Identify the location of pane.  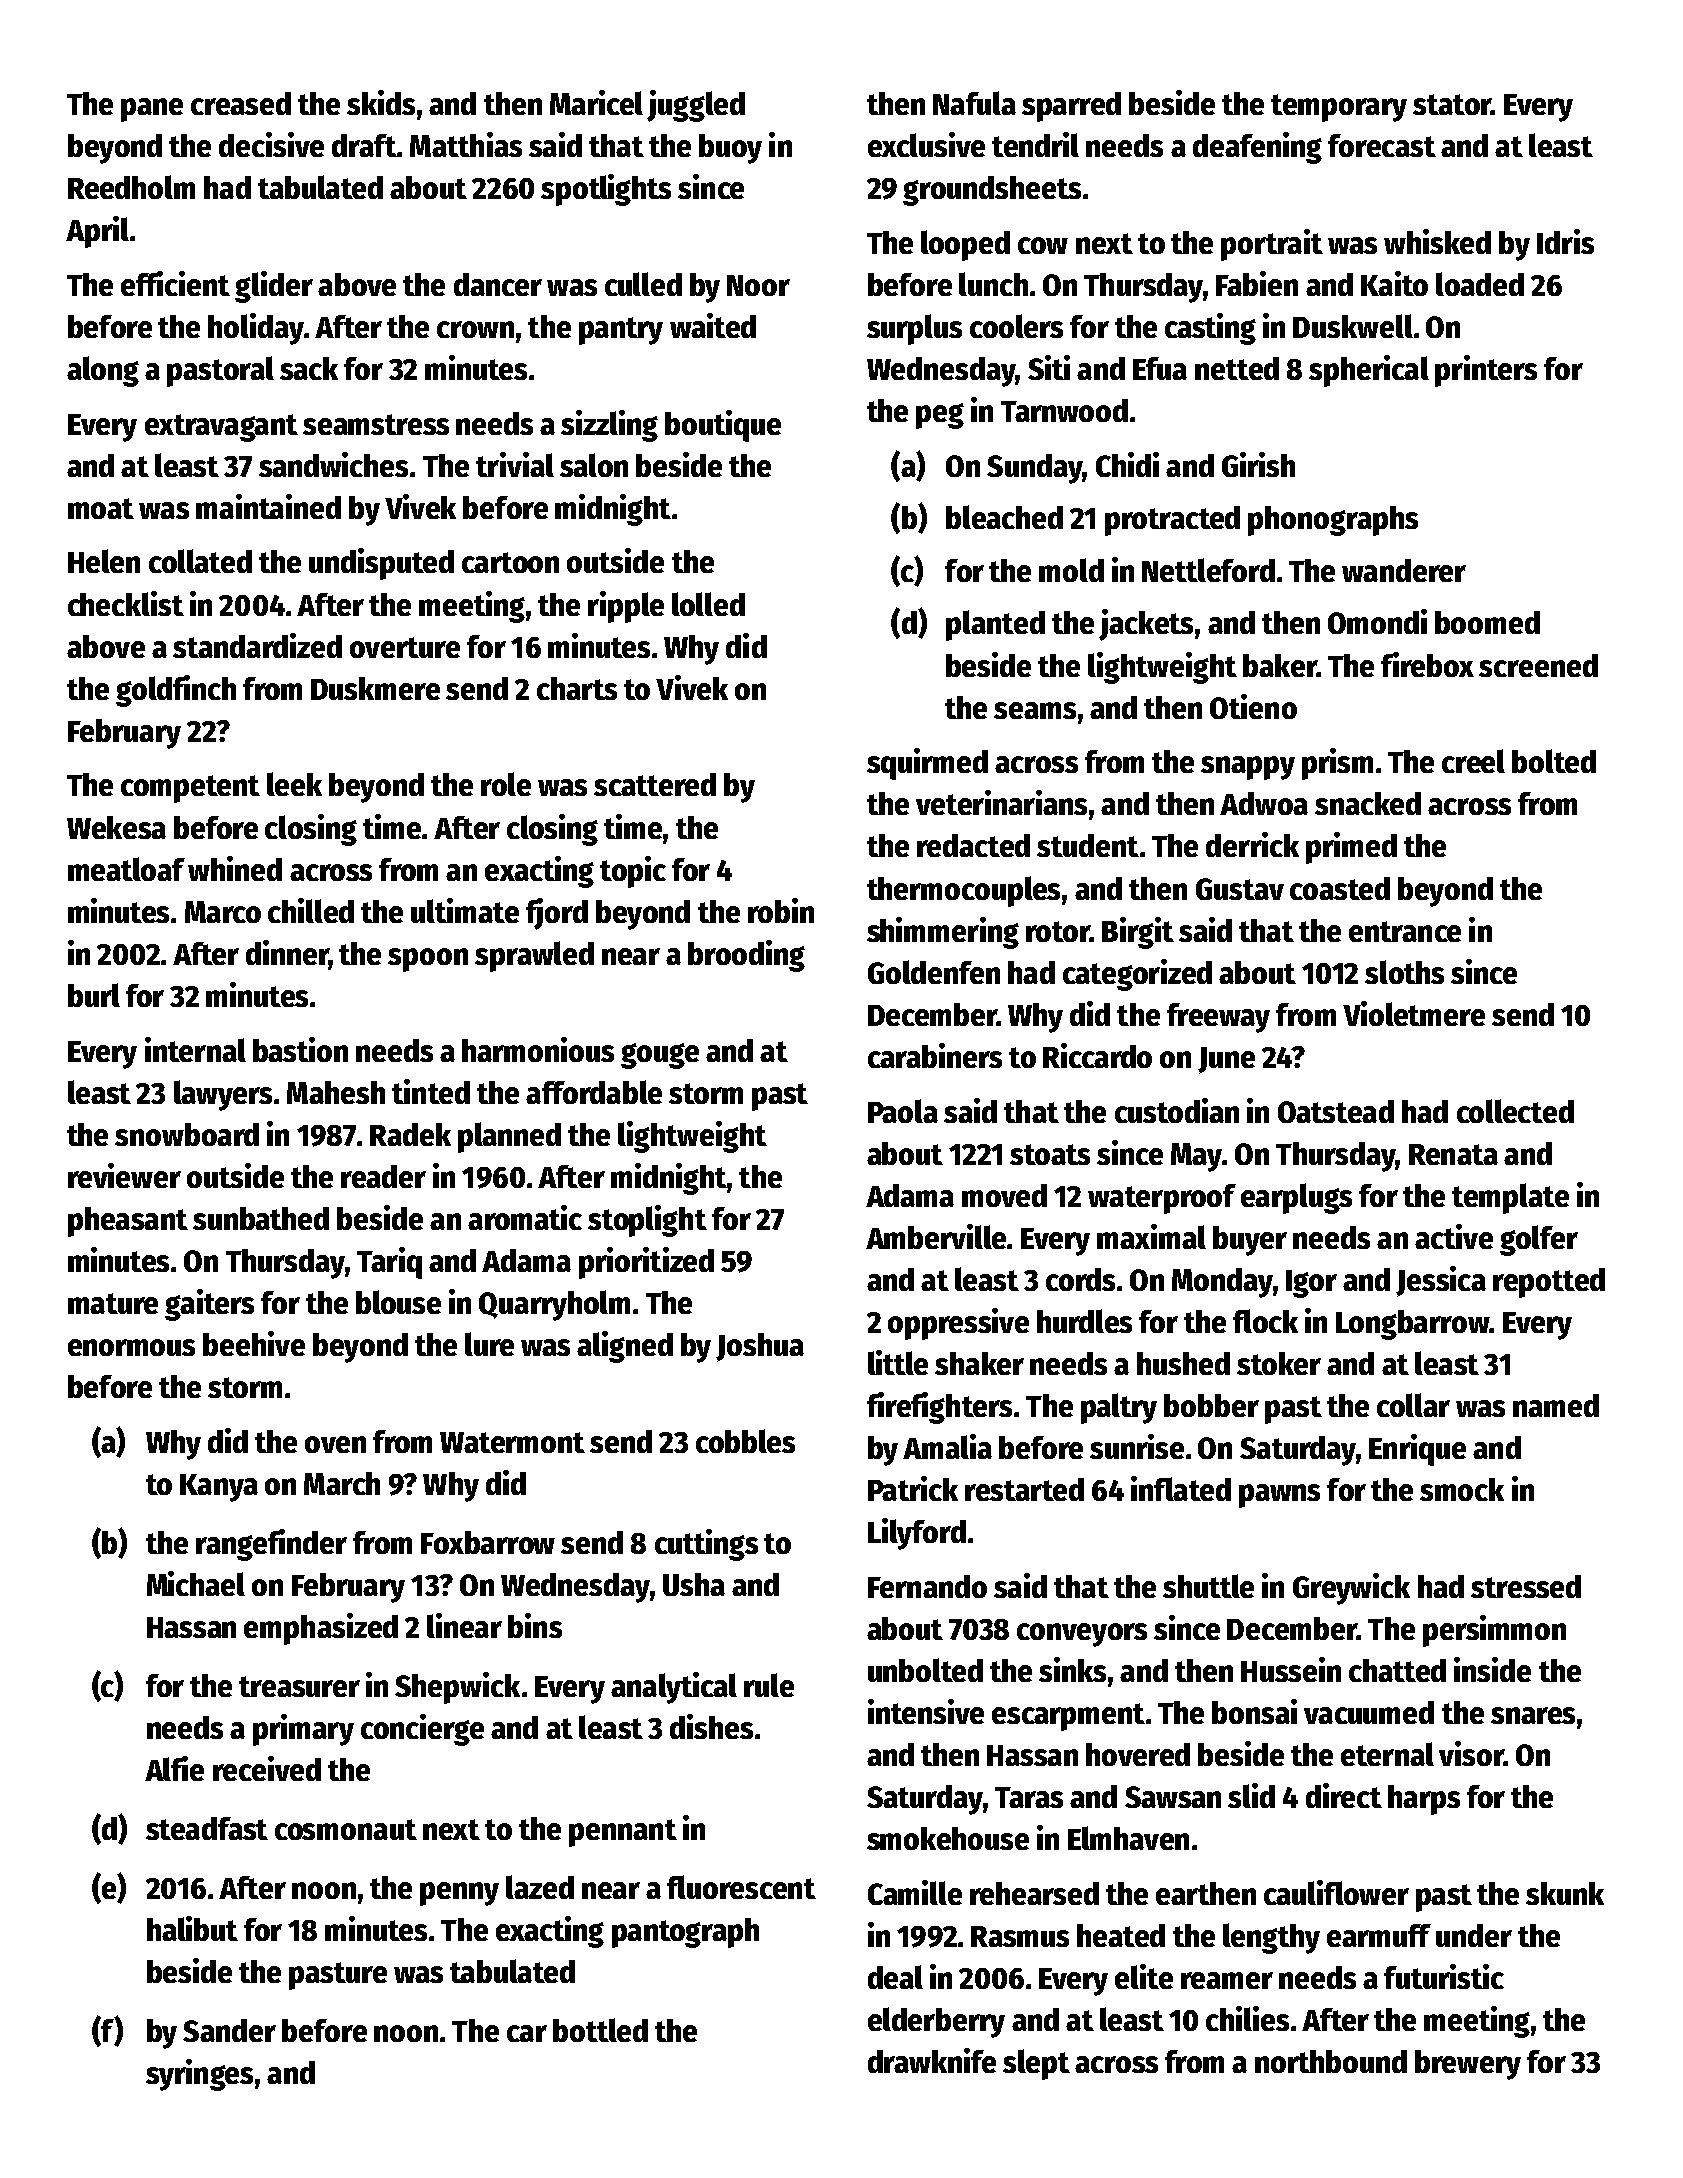
(152, 110).
